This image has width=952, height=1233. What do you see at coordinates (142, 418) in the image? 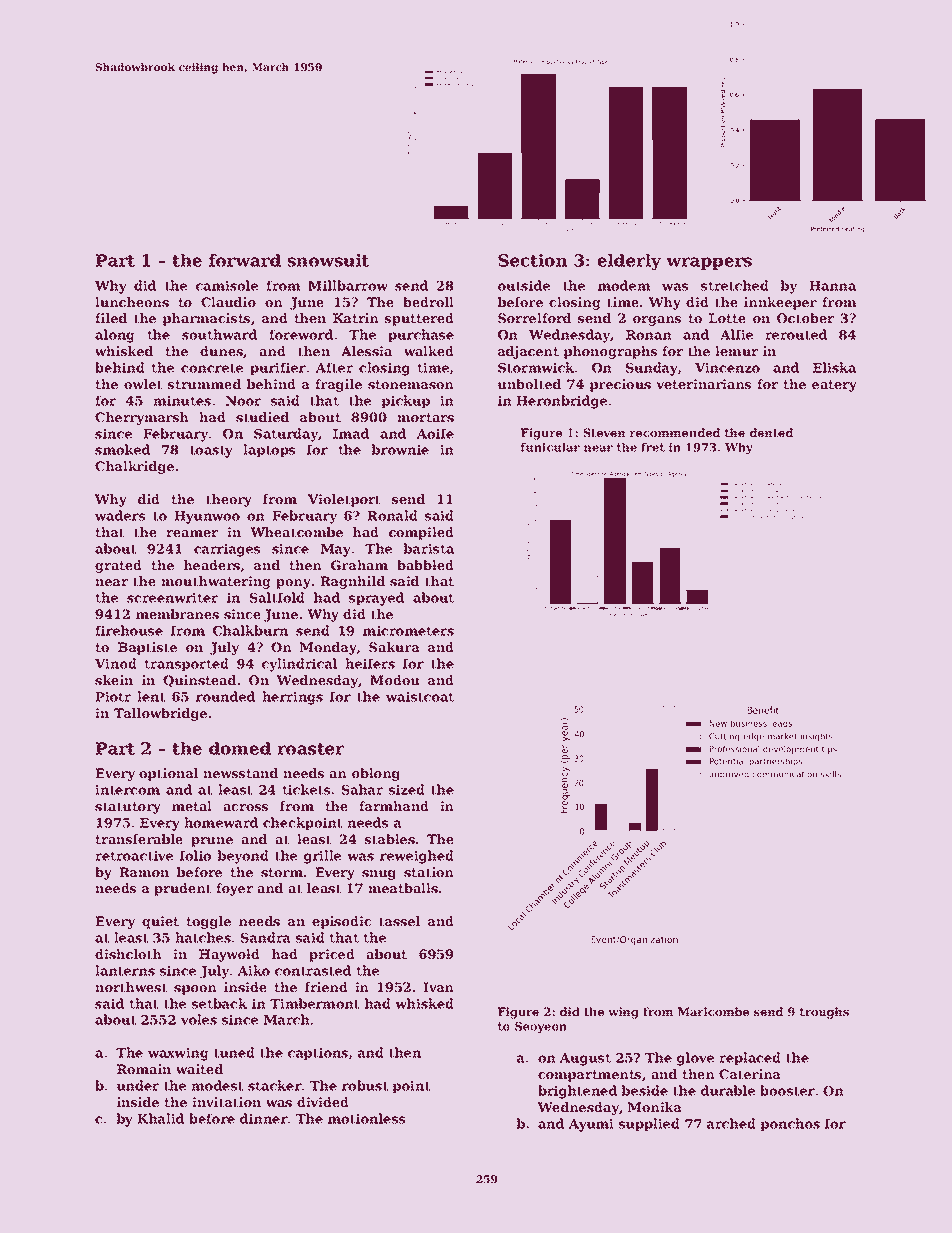
I see `Cherrymarsh` at bounding box center [142, 418].
